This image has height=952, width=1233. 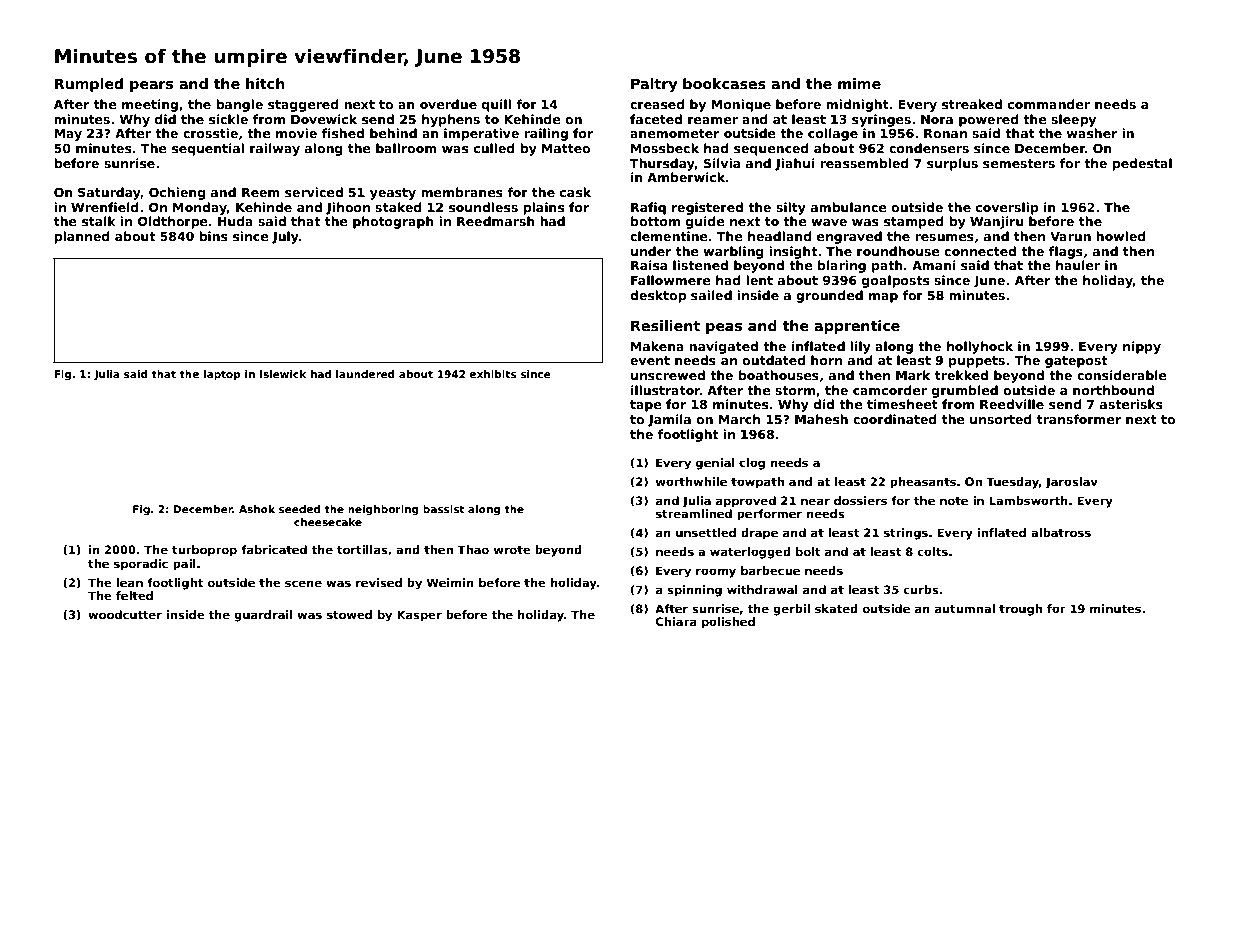 What do you see at coordinates (691, 481) in the image?
I see `worthwhile` at bounding box center [691, 481].
